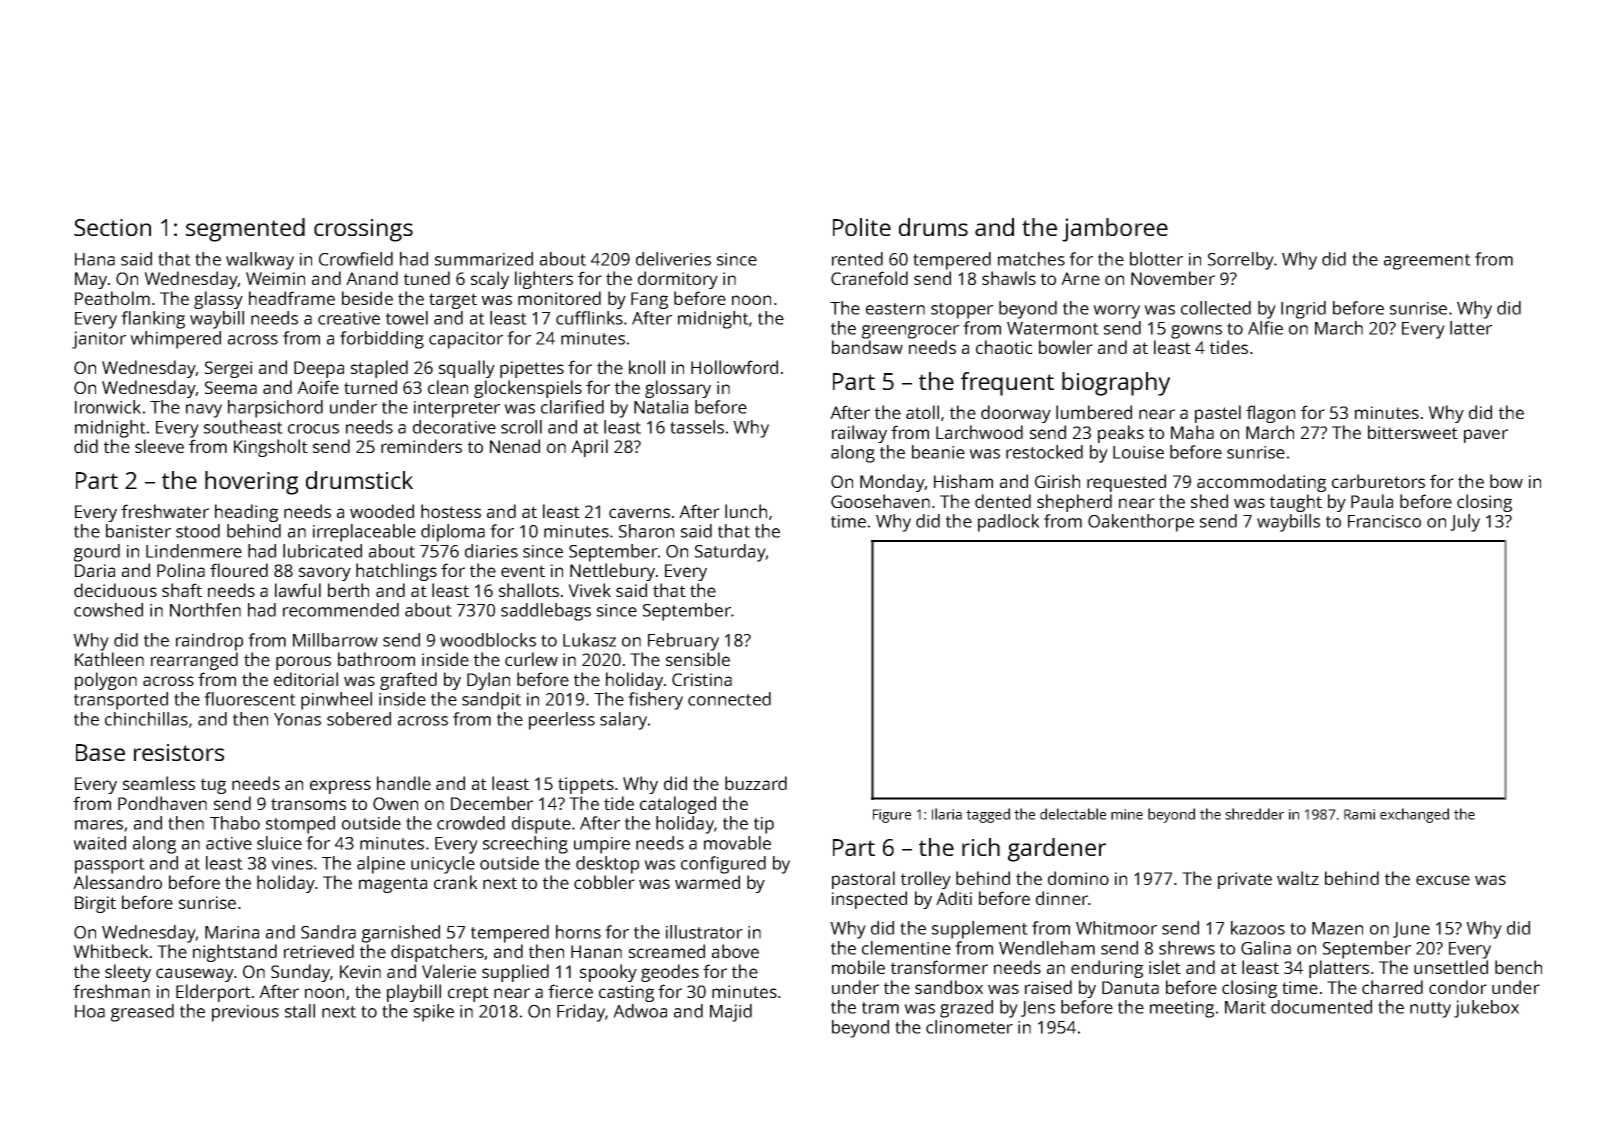 The height and width of the screenshot is (1147, 1621). What do you see at coordinates (245, 1013) in the screenshot?
I see `previous` at bounding box center [245, 1013].
